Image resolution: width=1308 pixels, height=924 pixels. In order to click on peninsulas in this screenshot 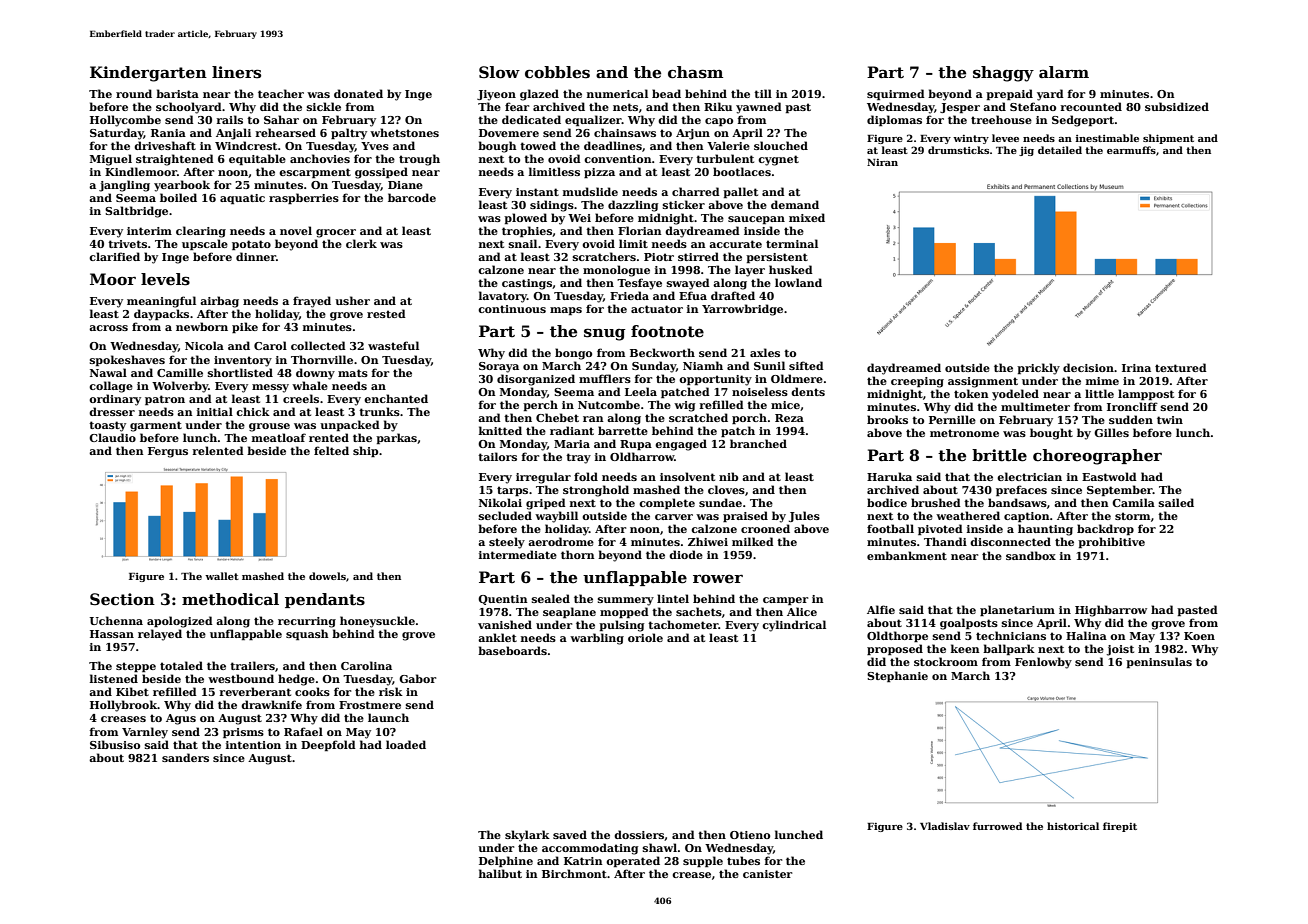, I will do `click(1159, 662)`.
